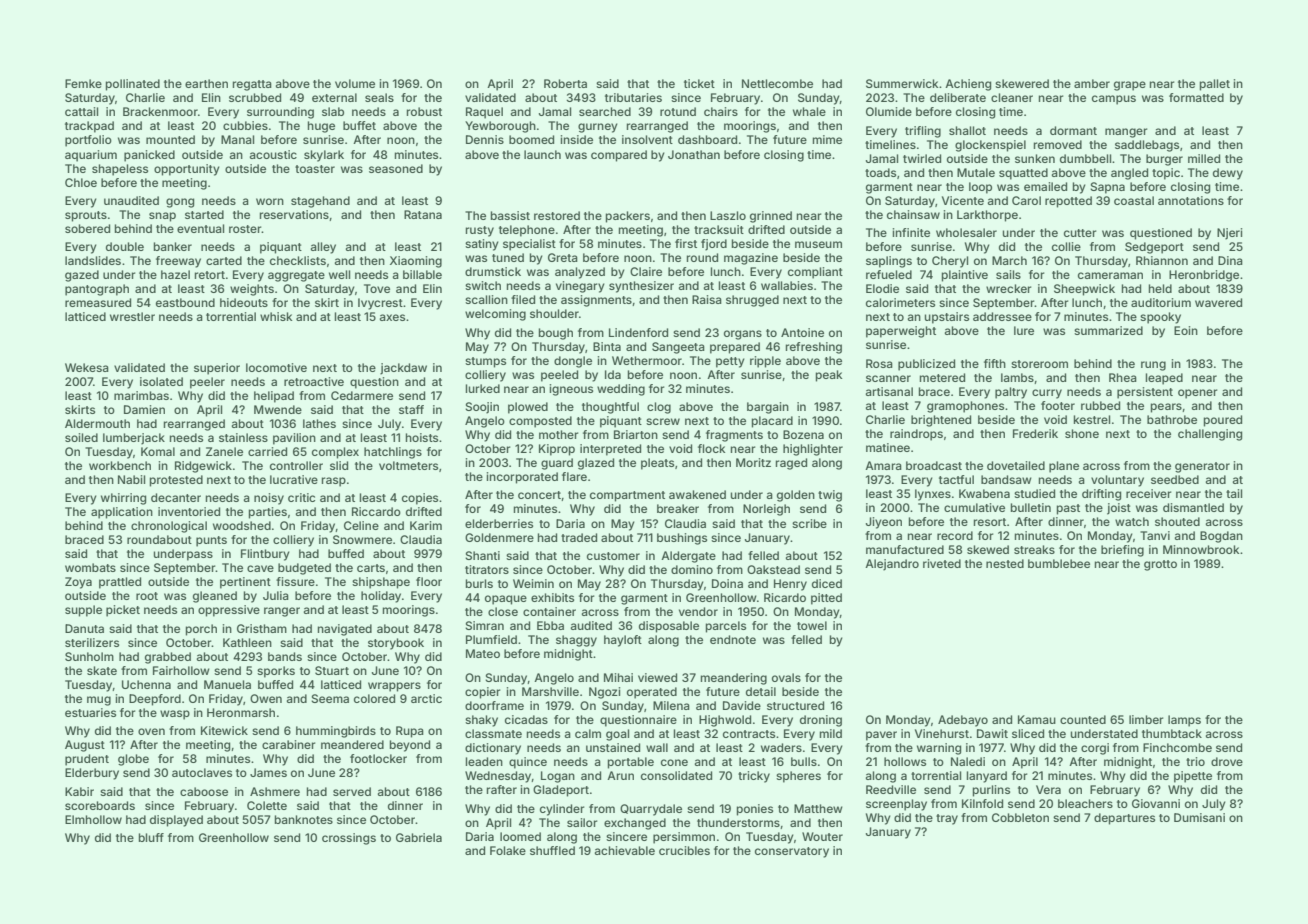  What do you see at coordinates (1196, 97) in the image?
I see `formatted` at bounding box center [1196, 97].
